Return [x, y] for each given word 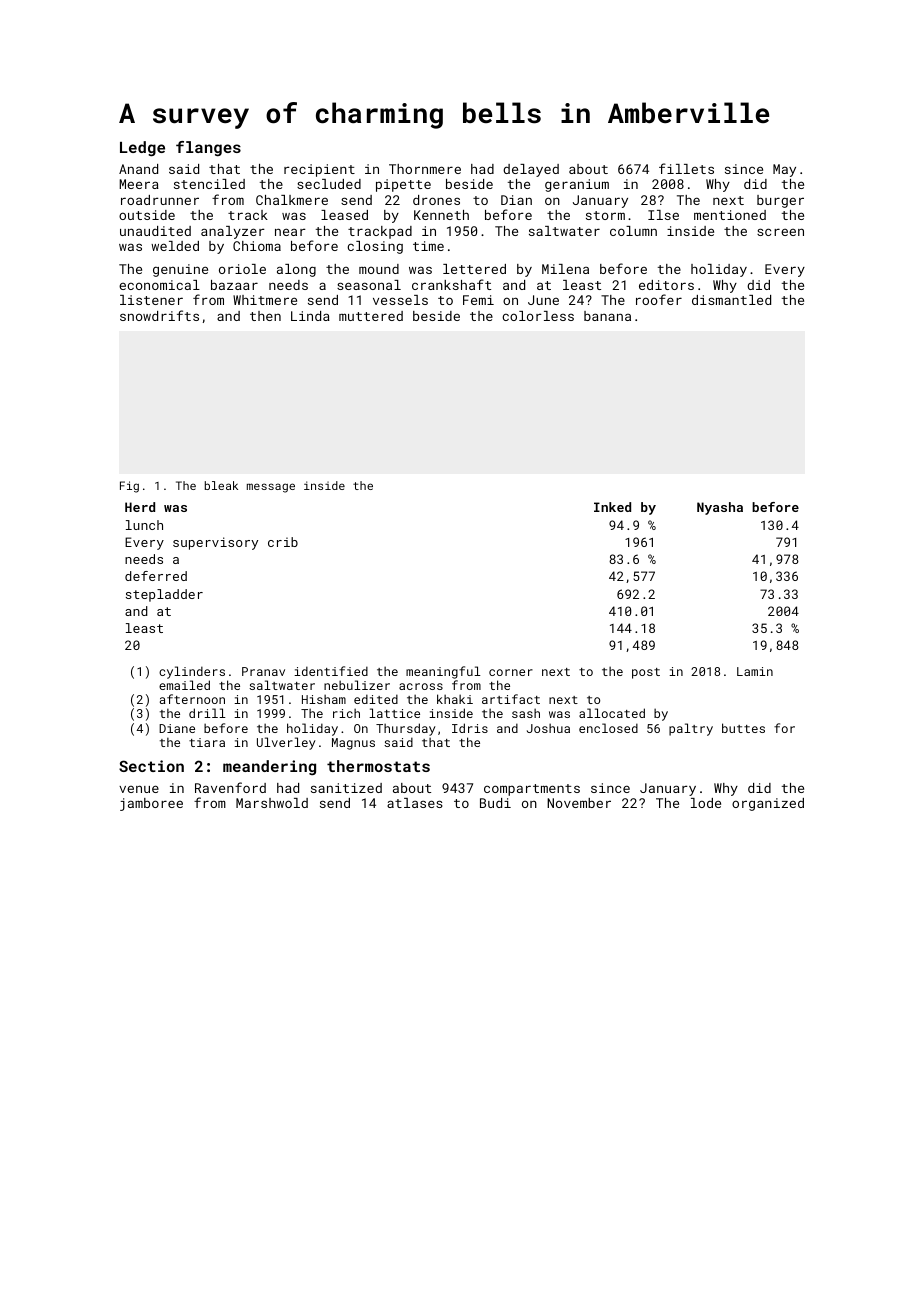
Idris [470, 728]
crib [283, 542]
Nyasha [720, 508]
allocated [612, 713]
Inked [612, 507]
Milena [565, 269]
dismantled [731, 300]
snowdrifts [159, 315]
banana [607, 316]
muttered [371, 316]
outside [147, 215]
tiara [207, 742]
